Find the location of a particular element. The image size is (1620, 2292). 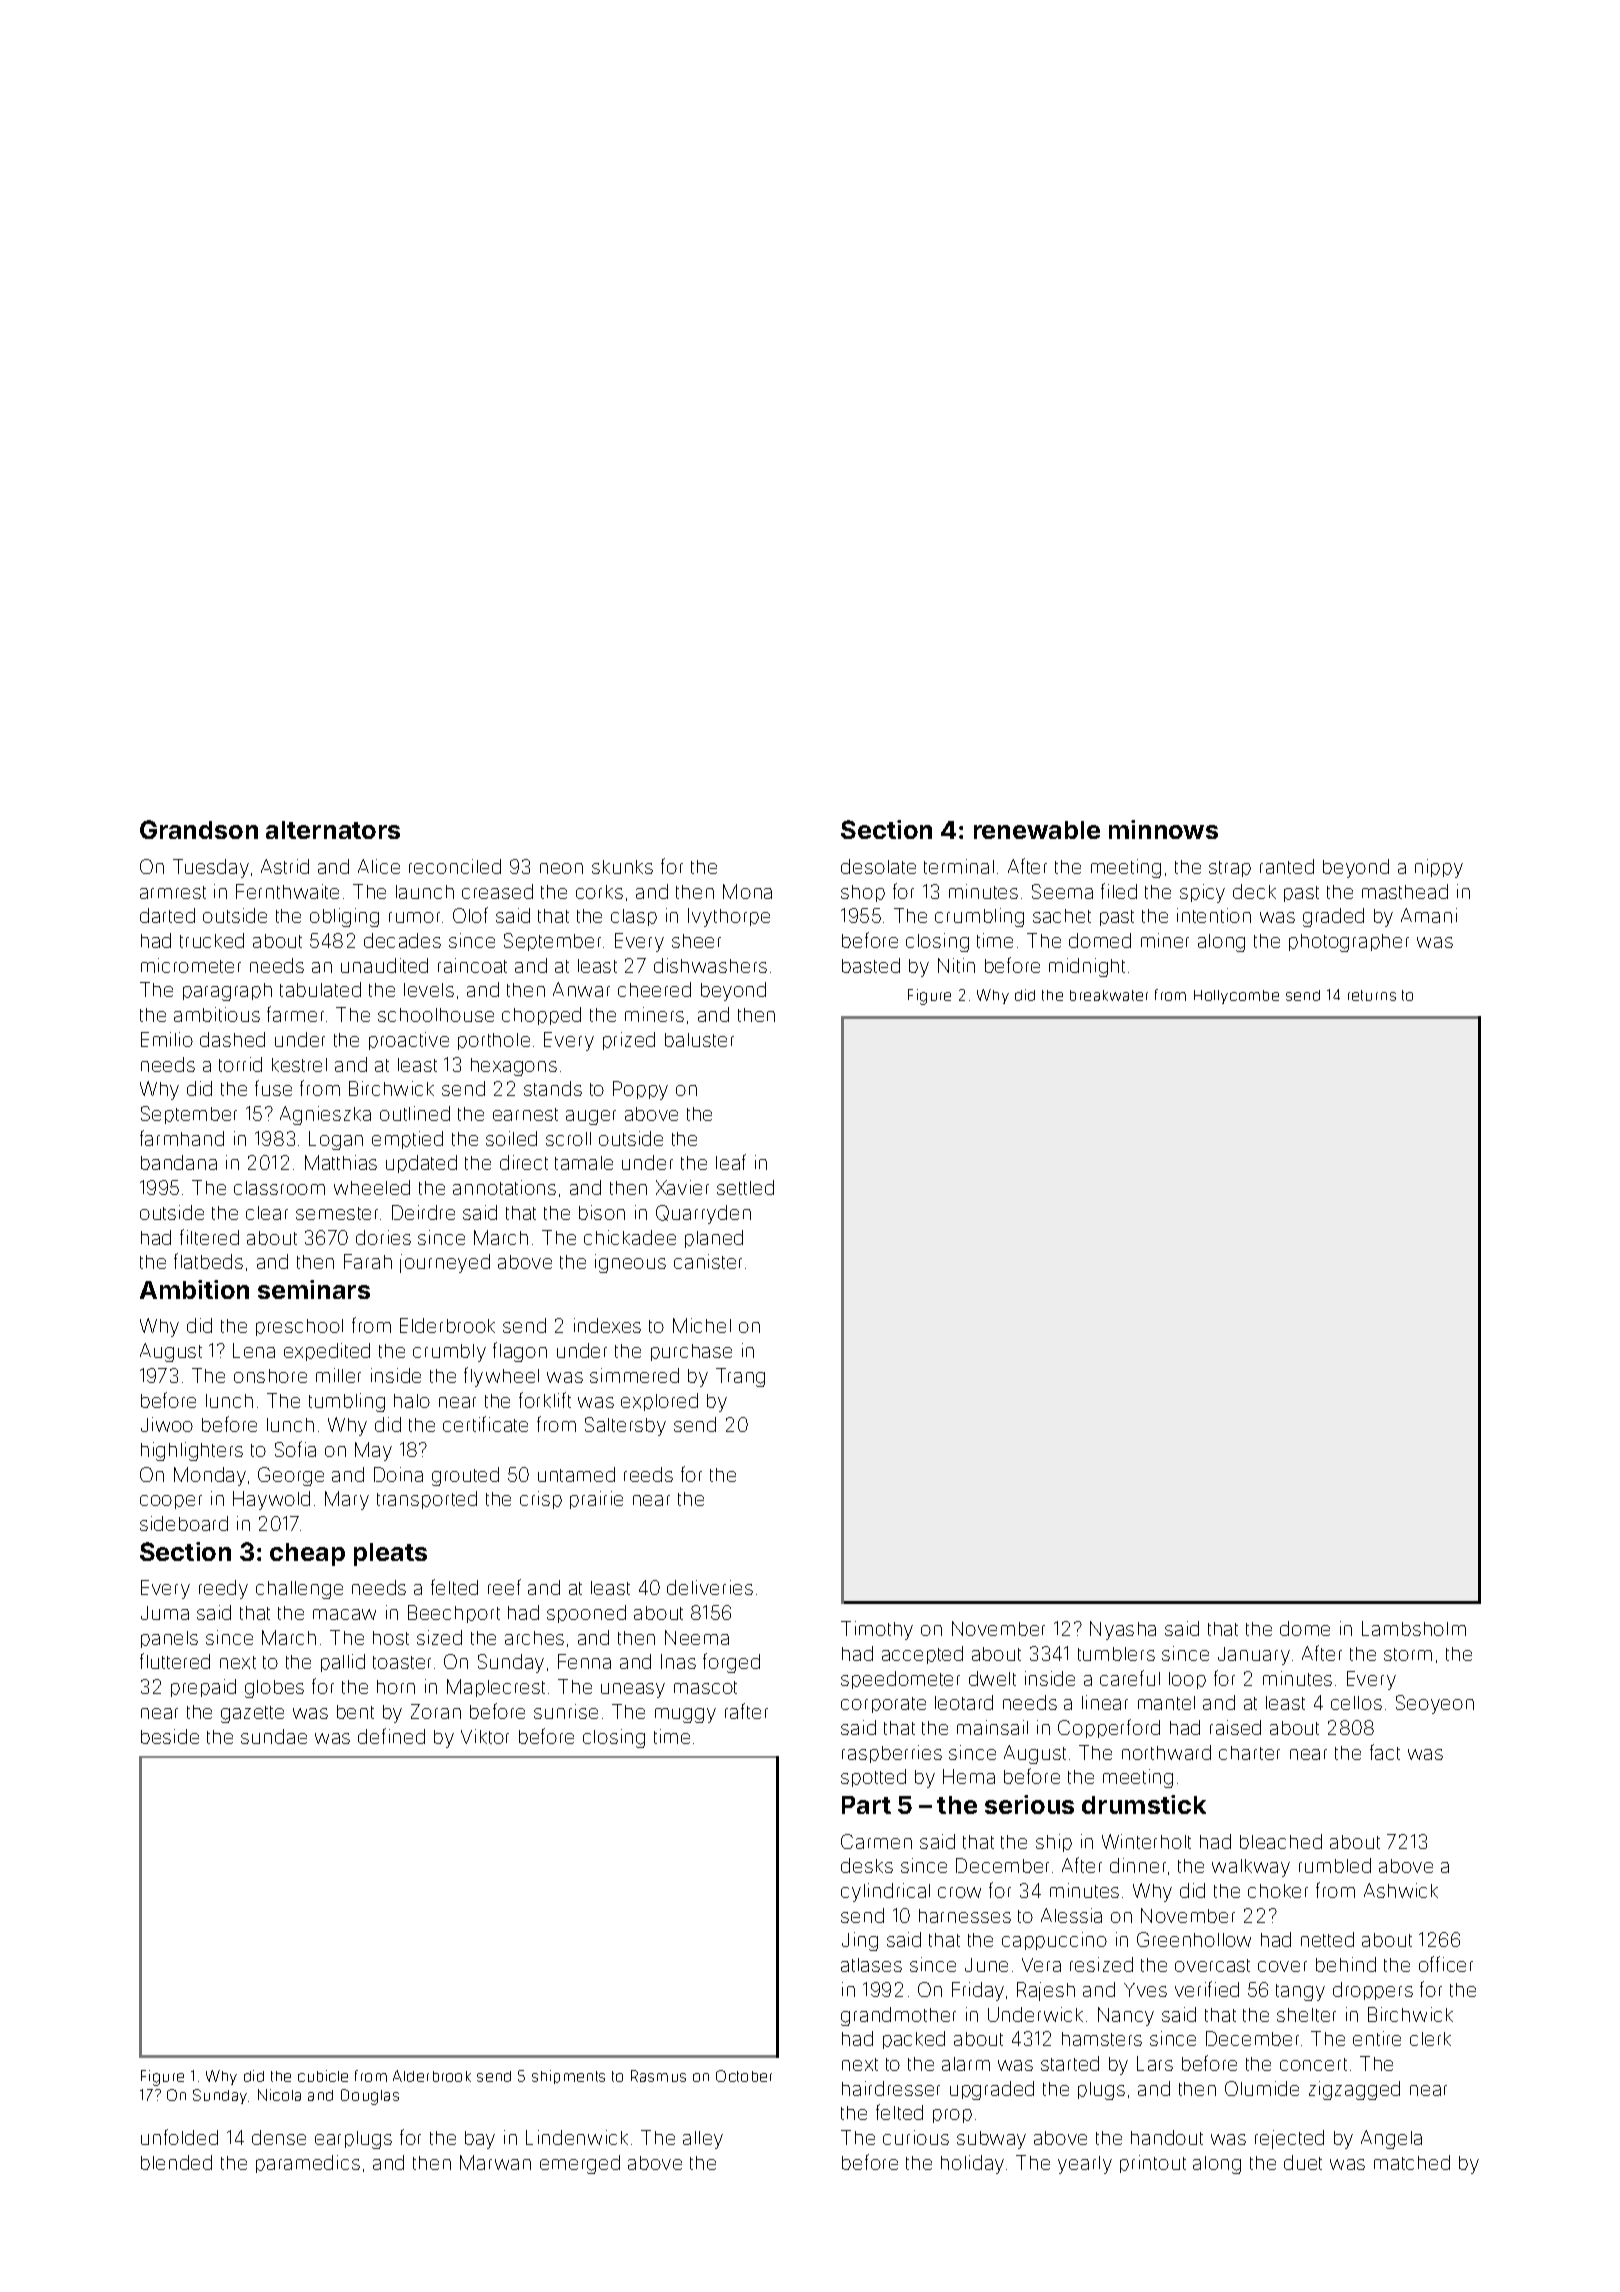

Winterholt is located at coordinates (1146, 1841).
